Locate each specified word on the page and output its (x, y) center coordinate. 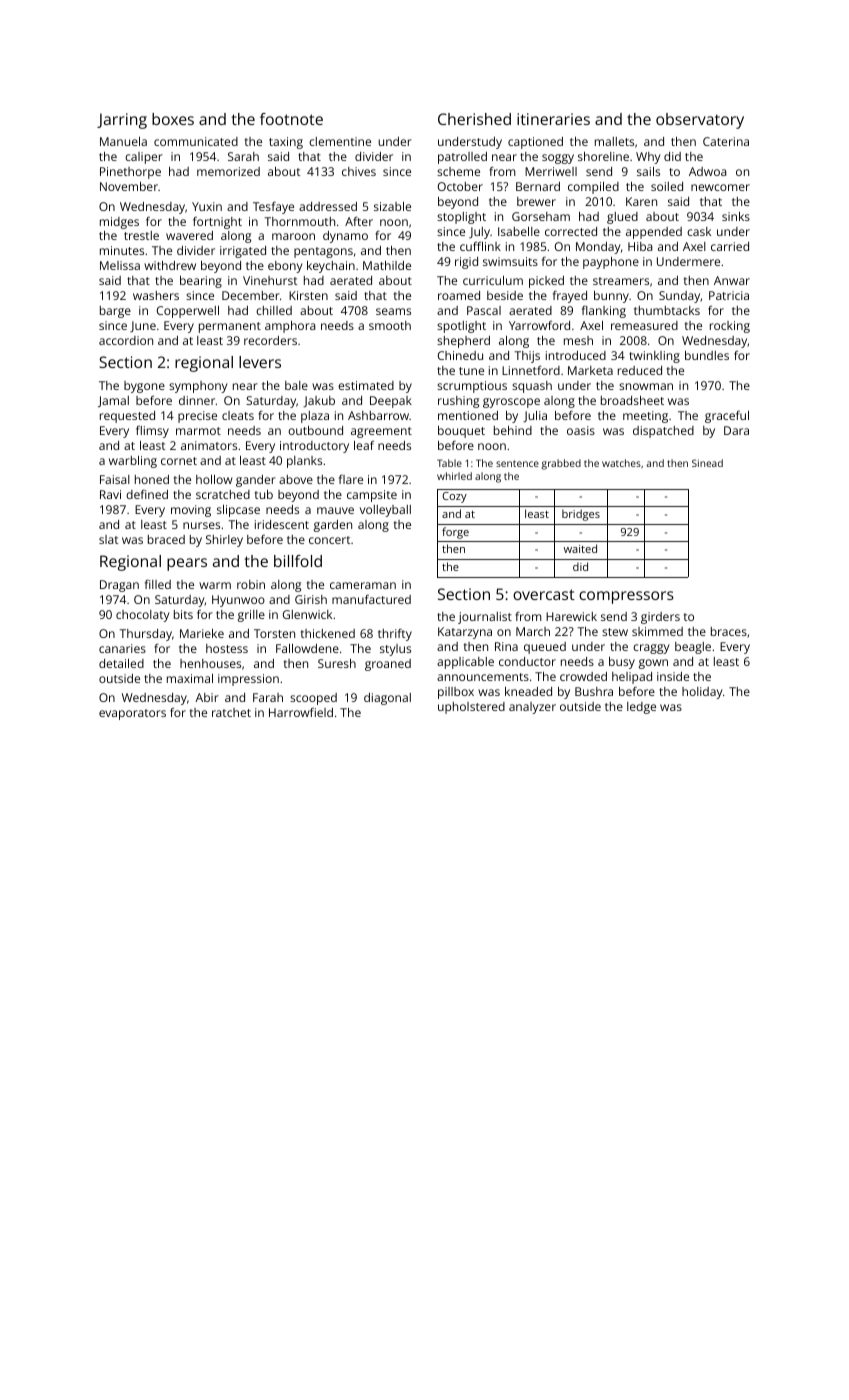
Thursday (145, 635)
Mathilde (387, 265)
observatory (700, 121)
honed (152, 479)
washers (156, 295)
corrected (571, 231)
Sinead (707, 463)
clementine (340, 141)
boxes (173, 119)
